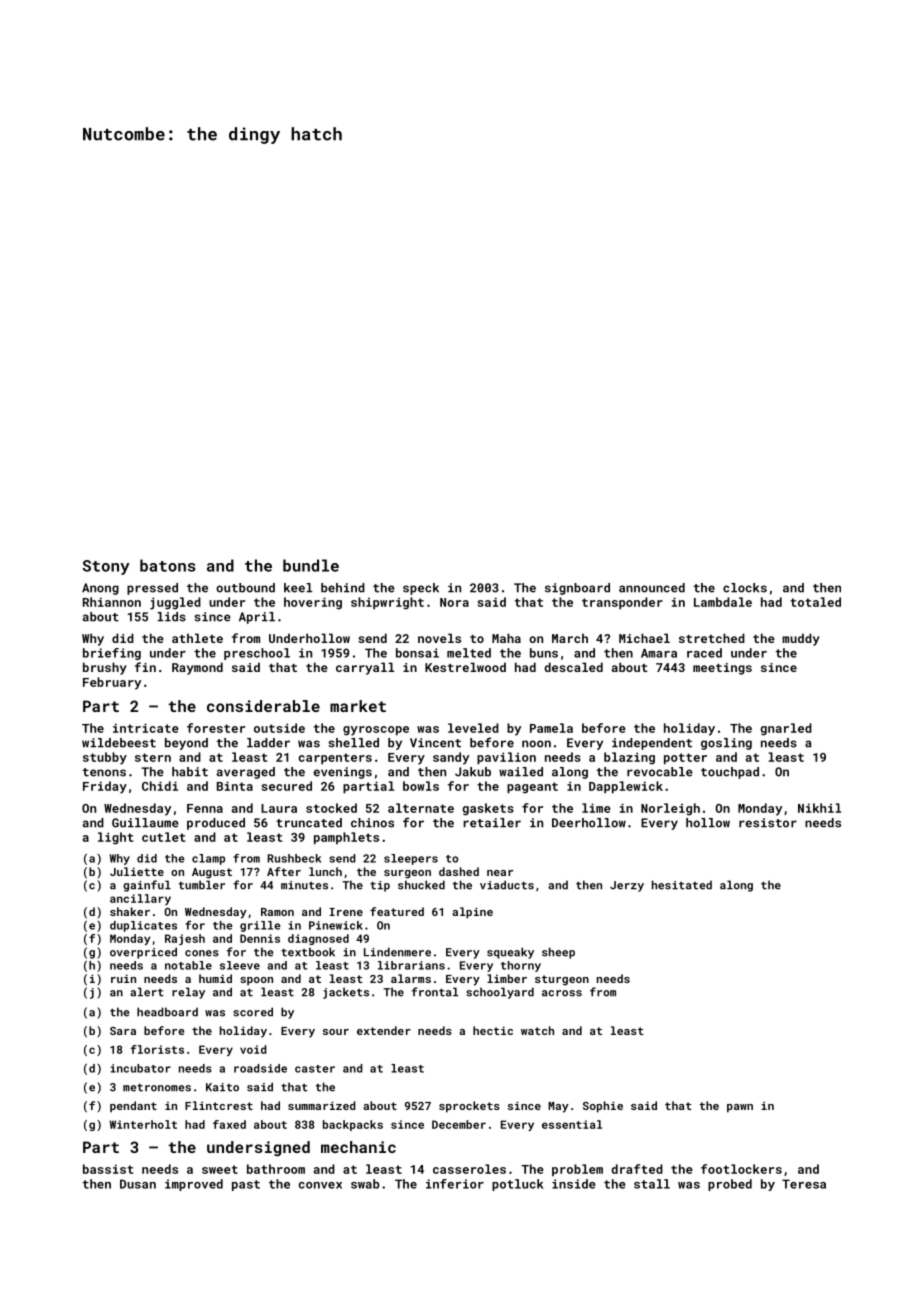 This image has height=1308, width=924. Describe the element at coordinates (745, 588) in the image. I see `clocks` at that location.
